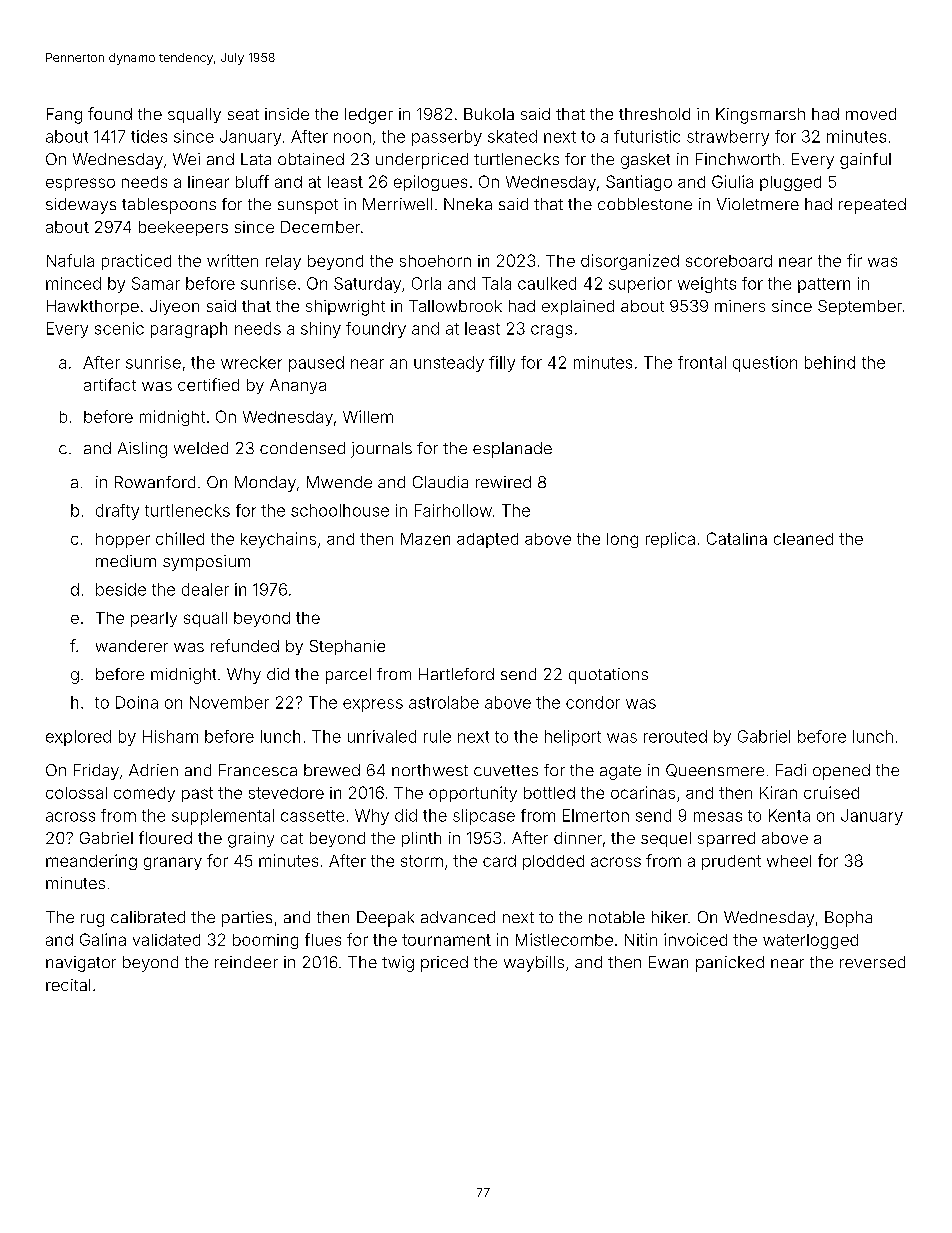 This image has width=952, height=1233. Describe the element at coordinates (369, 116) in the image. I see `ledger` at that location.
